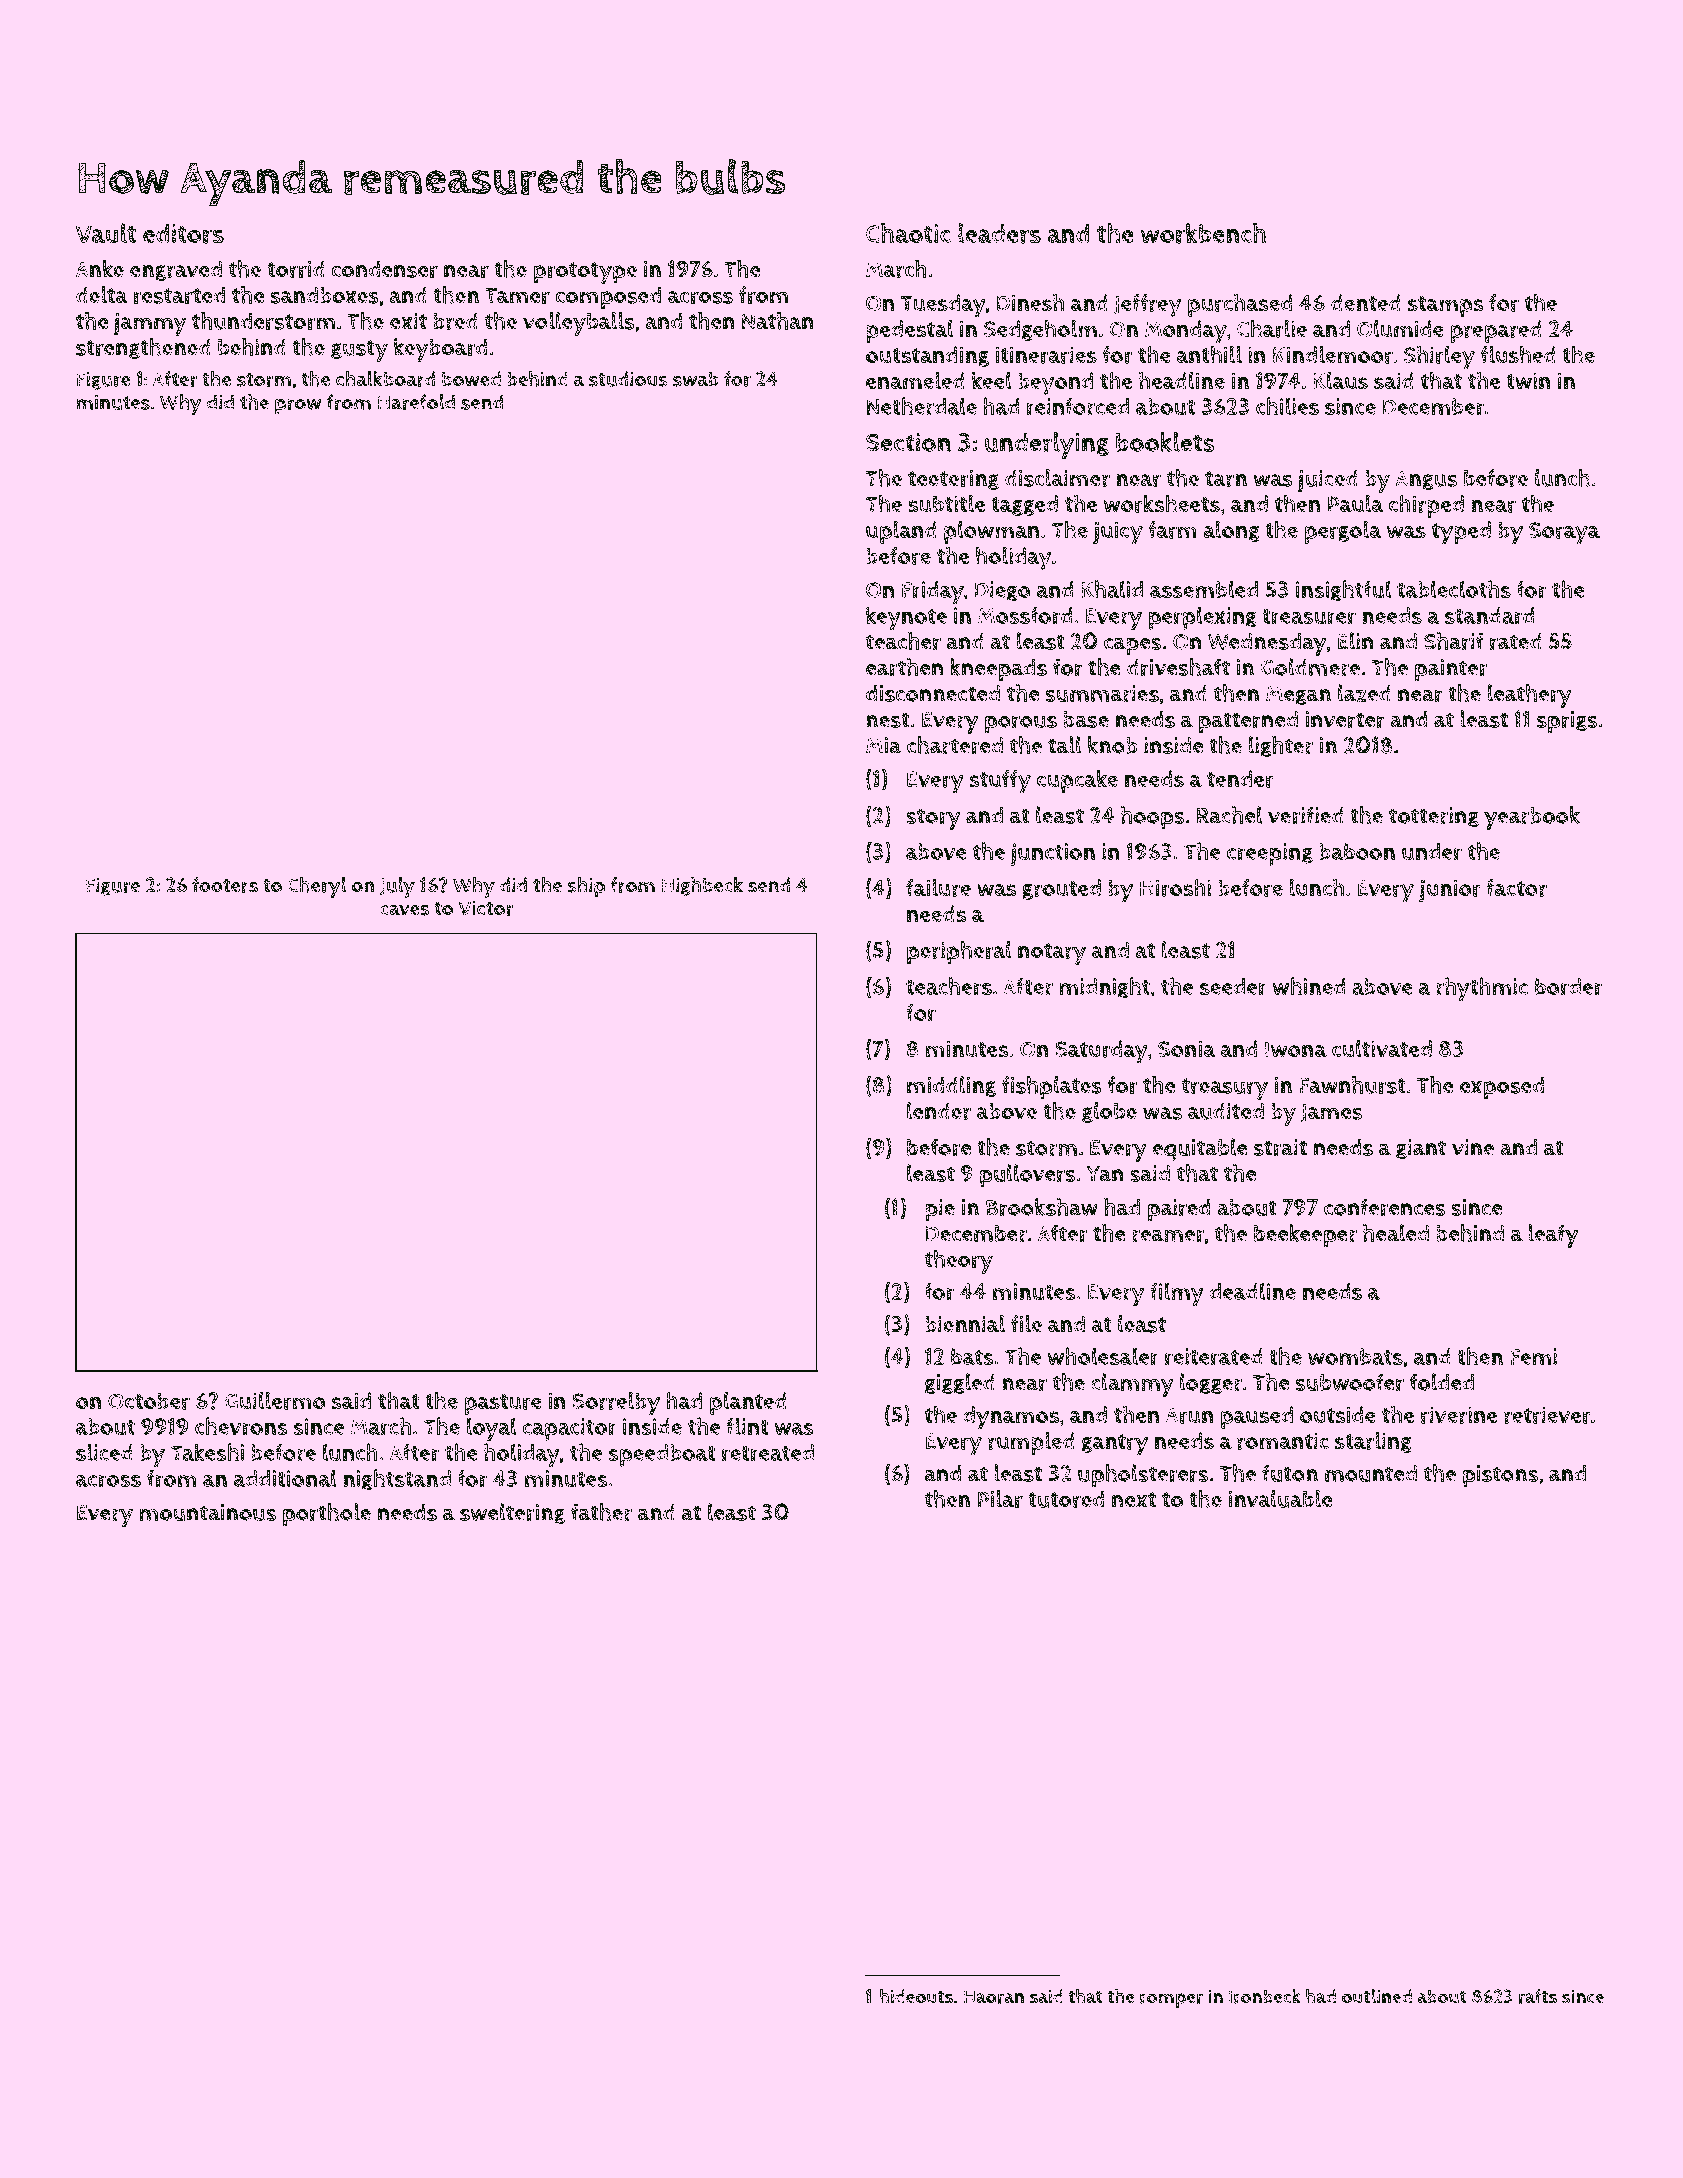 Image resolution: width=1683 pixels, height=2178 pixels. I want to click on hideouts, so click(916, 1996).
